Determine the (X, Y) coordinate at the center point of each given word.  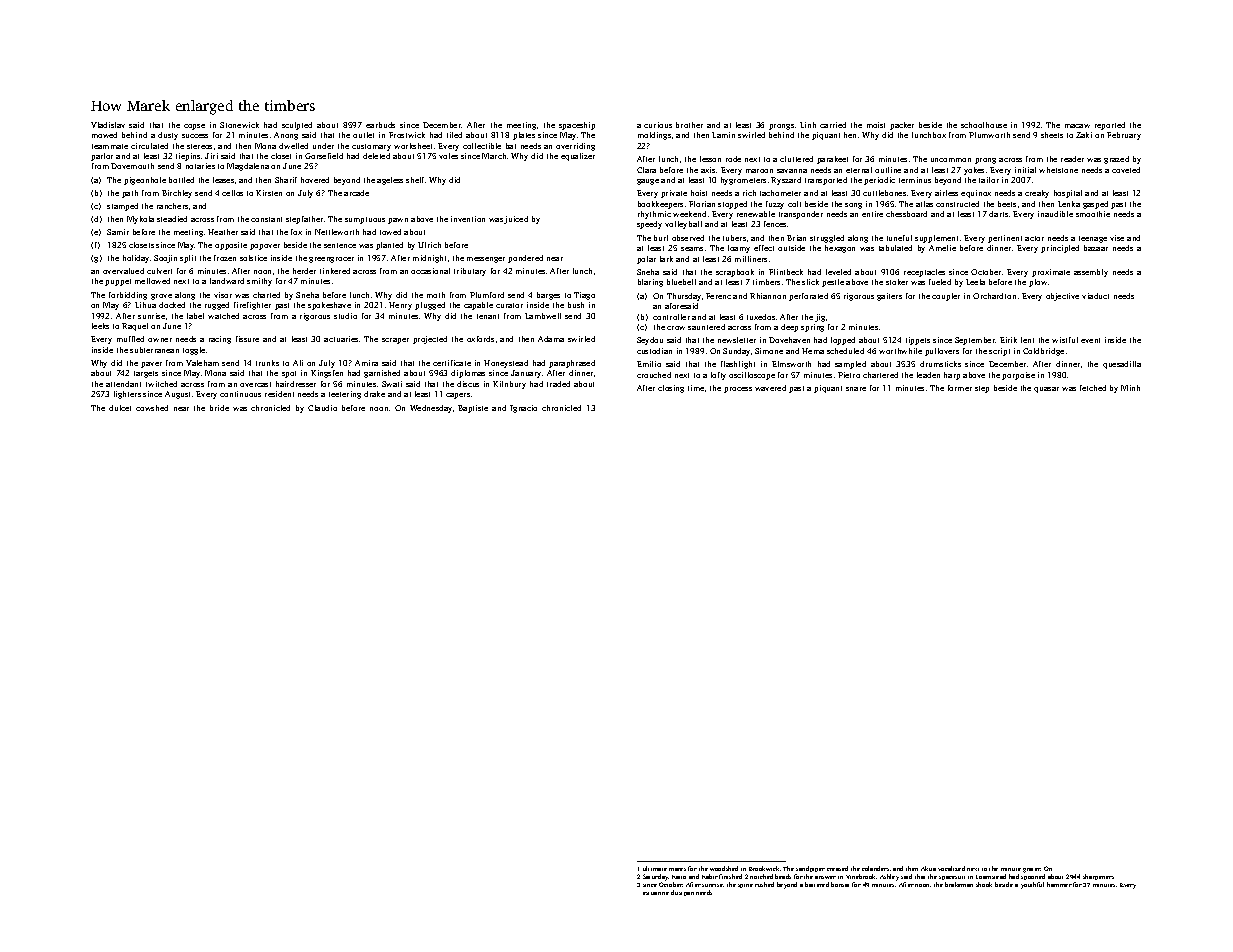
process (738, 390)
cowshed (152, 408)
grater (1032, 870)
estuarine (656, 893)
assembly (1091, 273)
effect (764, 248)
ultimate (655, 868)
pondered (525, 259)
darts (998, 214)
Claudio (322, 408)
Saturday (656, 877)
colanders (875, 868)
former (960, 388)
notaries (200, 166)
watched (223, 316)
